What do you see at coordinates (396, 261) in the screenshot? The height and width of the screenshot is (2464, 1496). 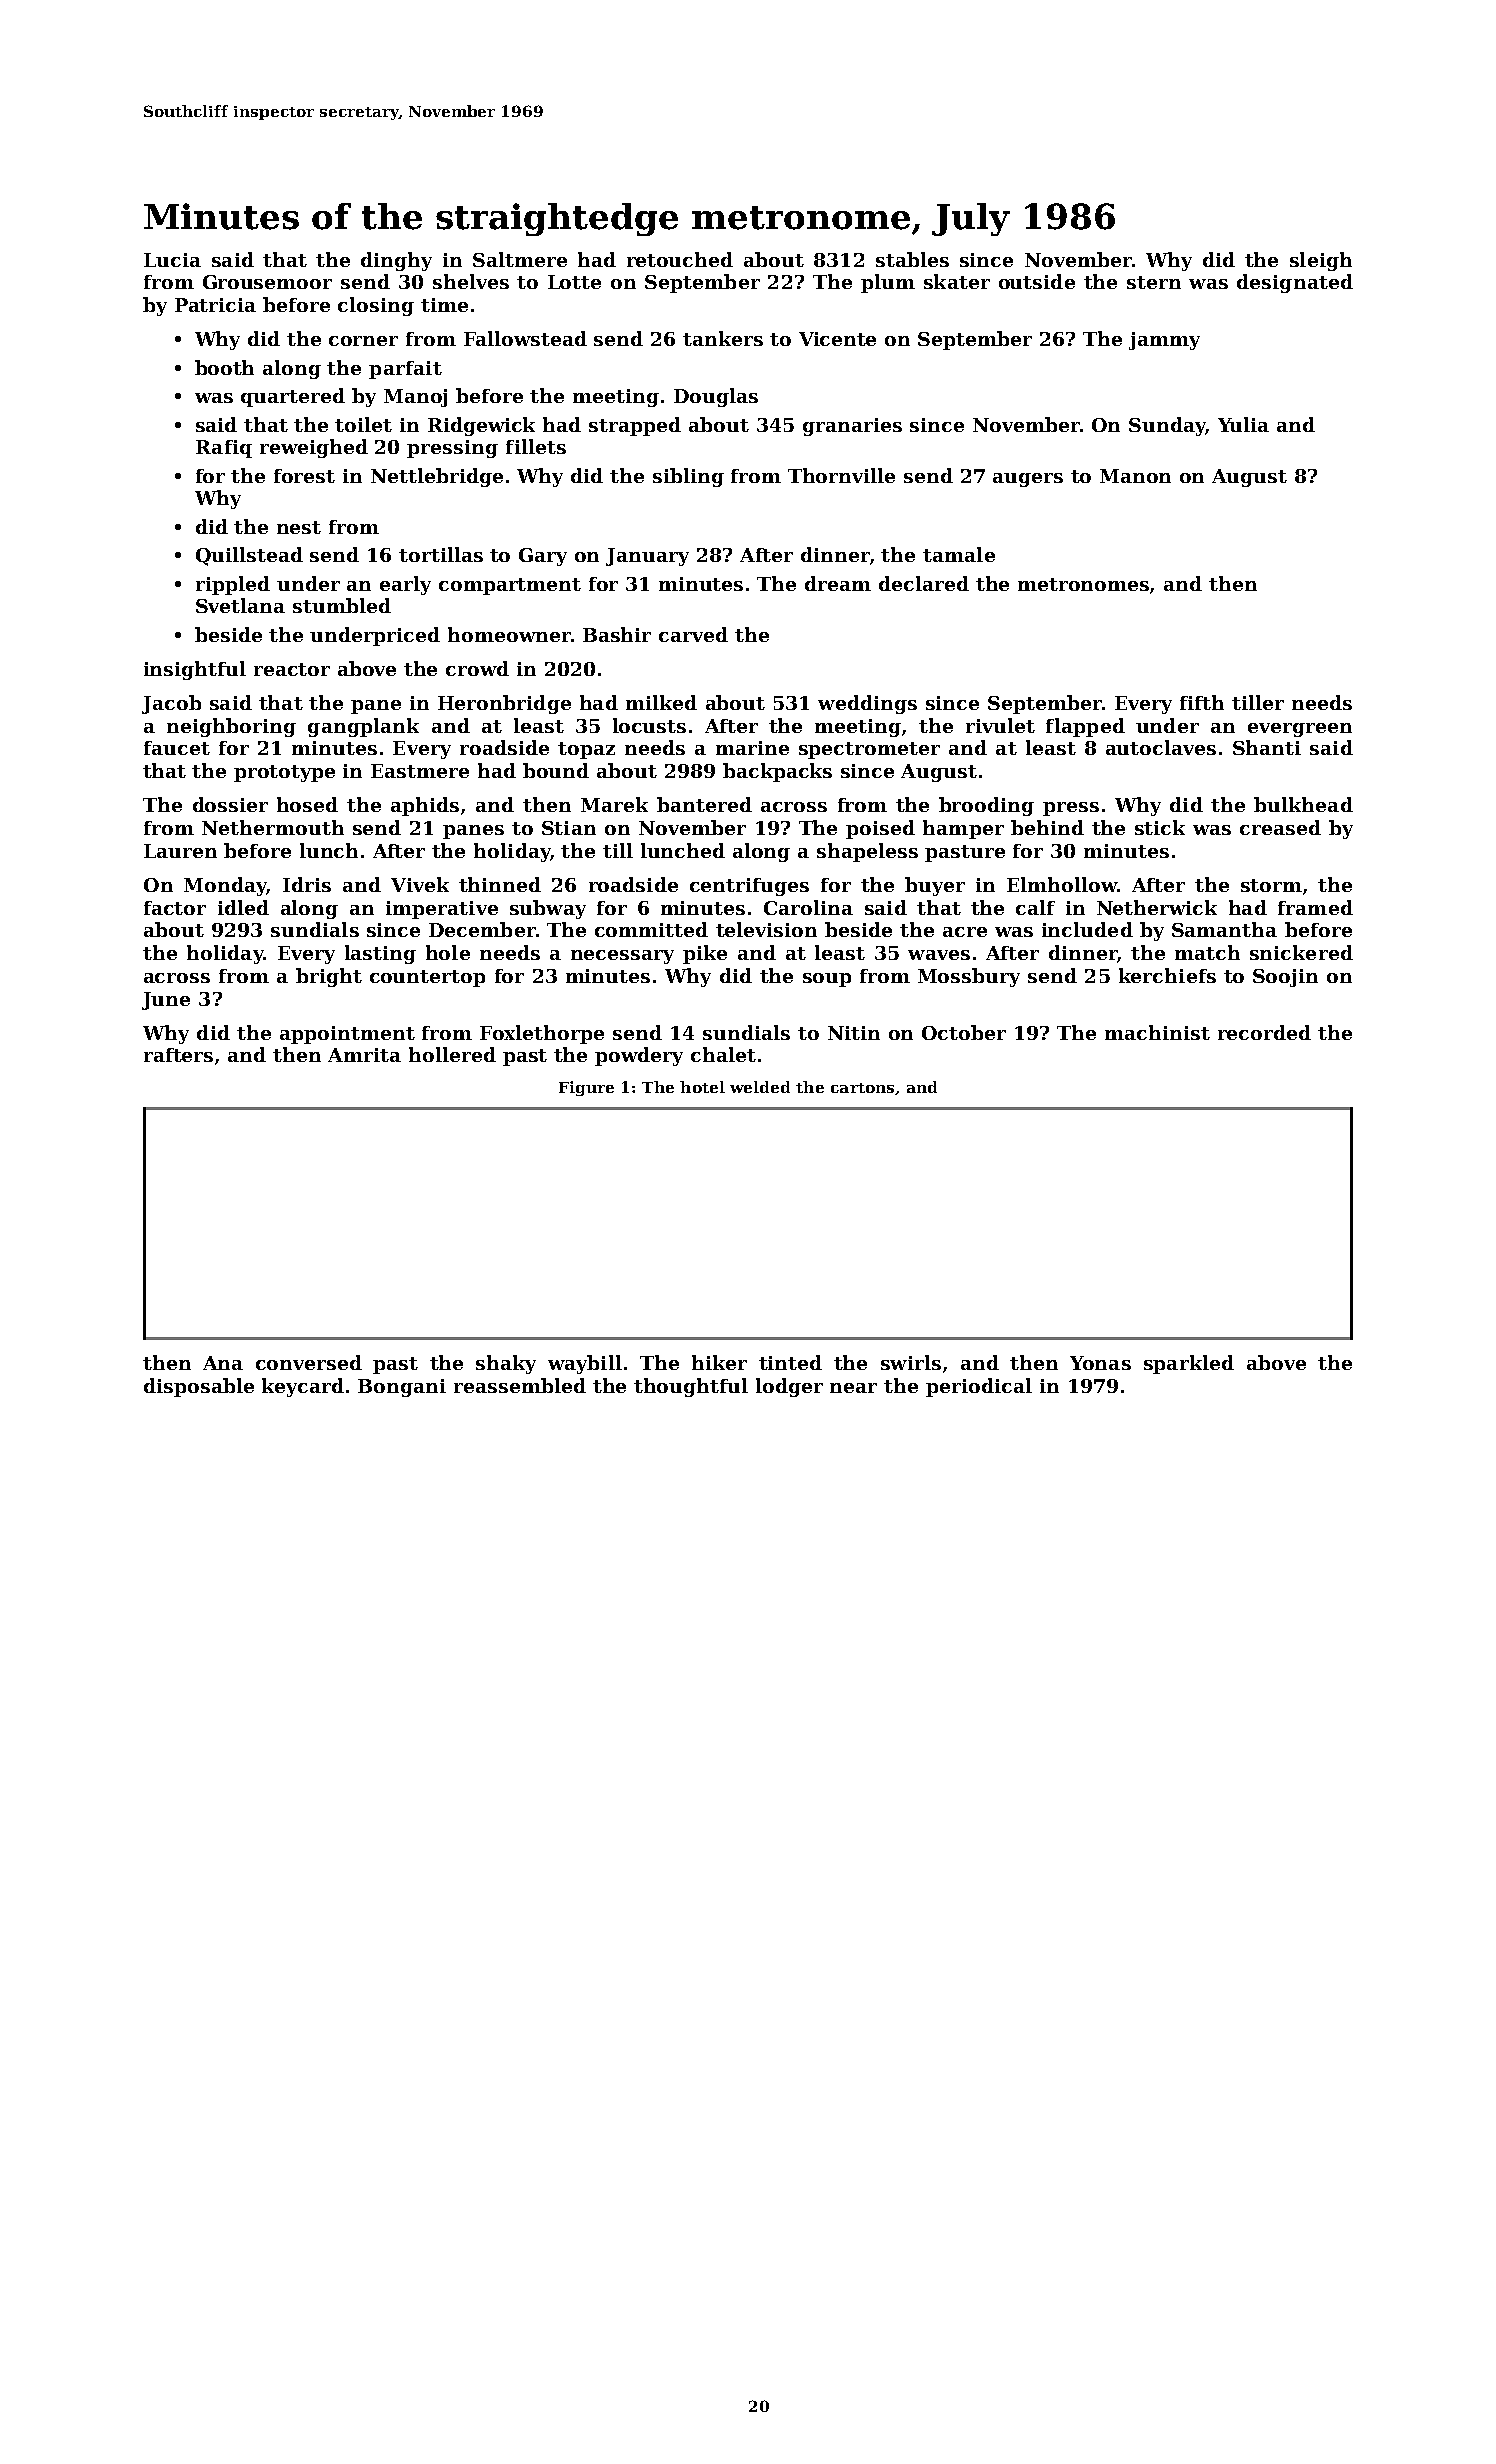 I see `dinghy` at bounding box center [396, 261].
